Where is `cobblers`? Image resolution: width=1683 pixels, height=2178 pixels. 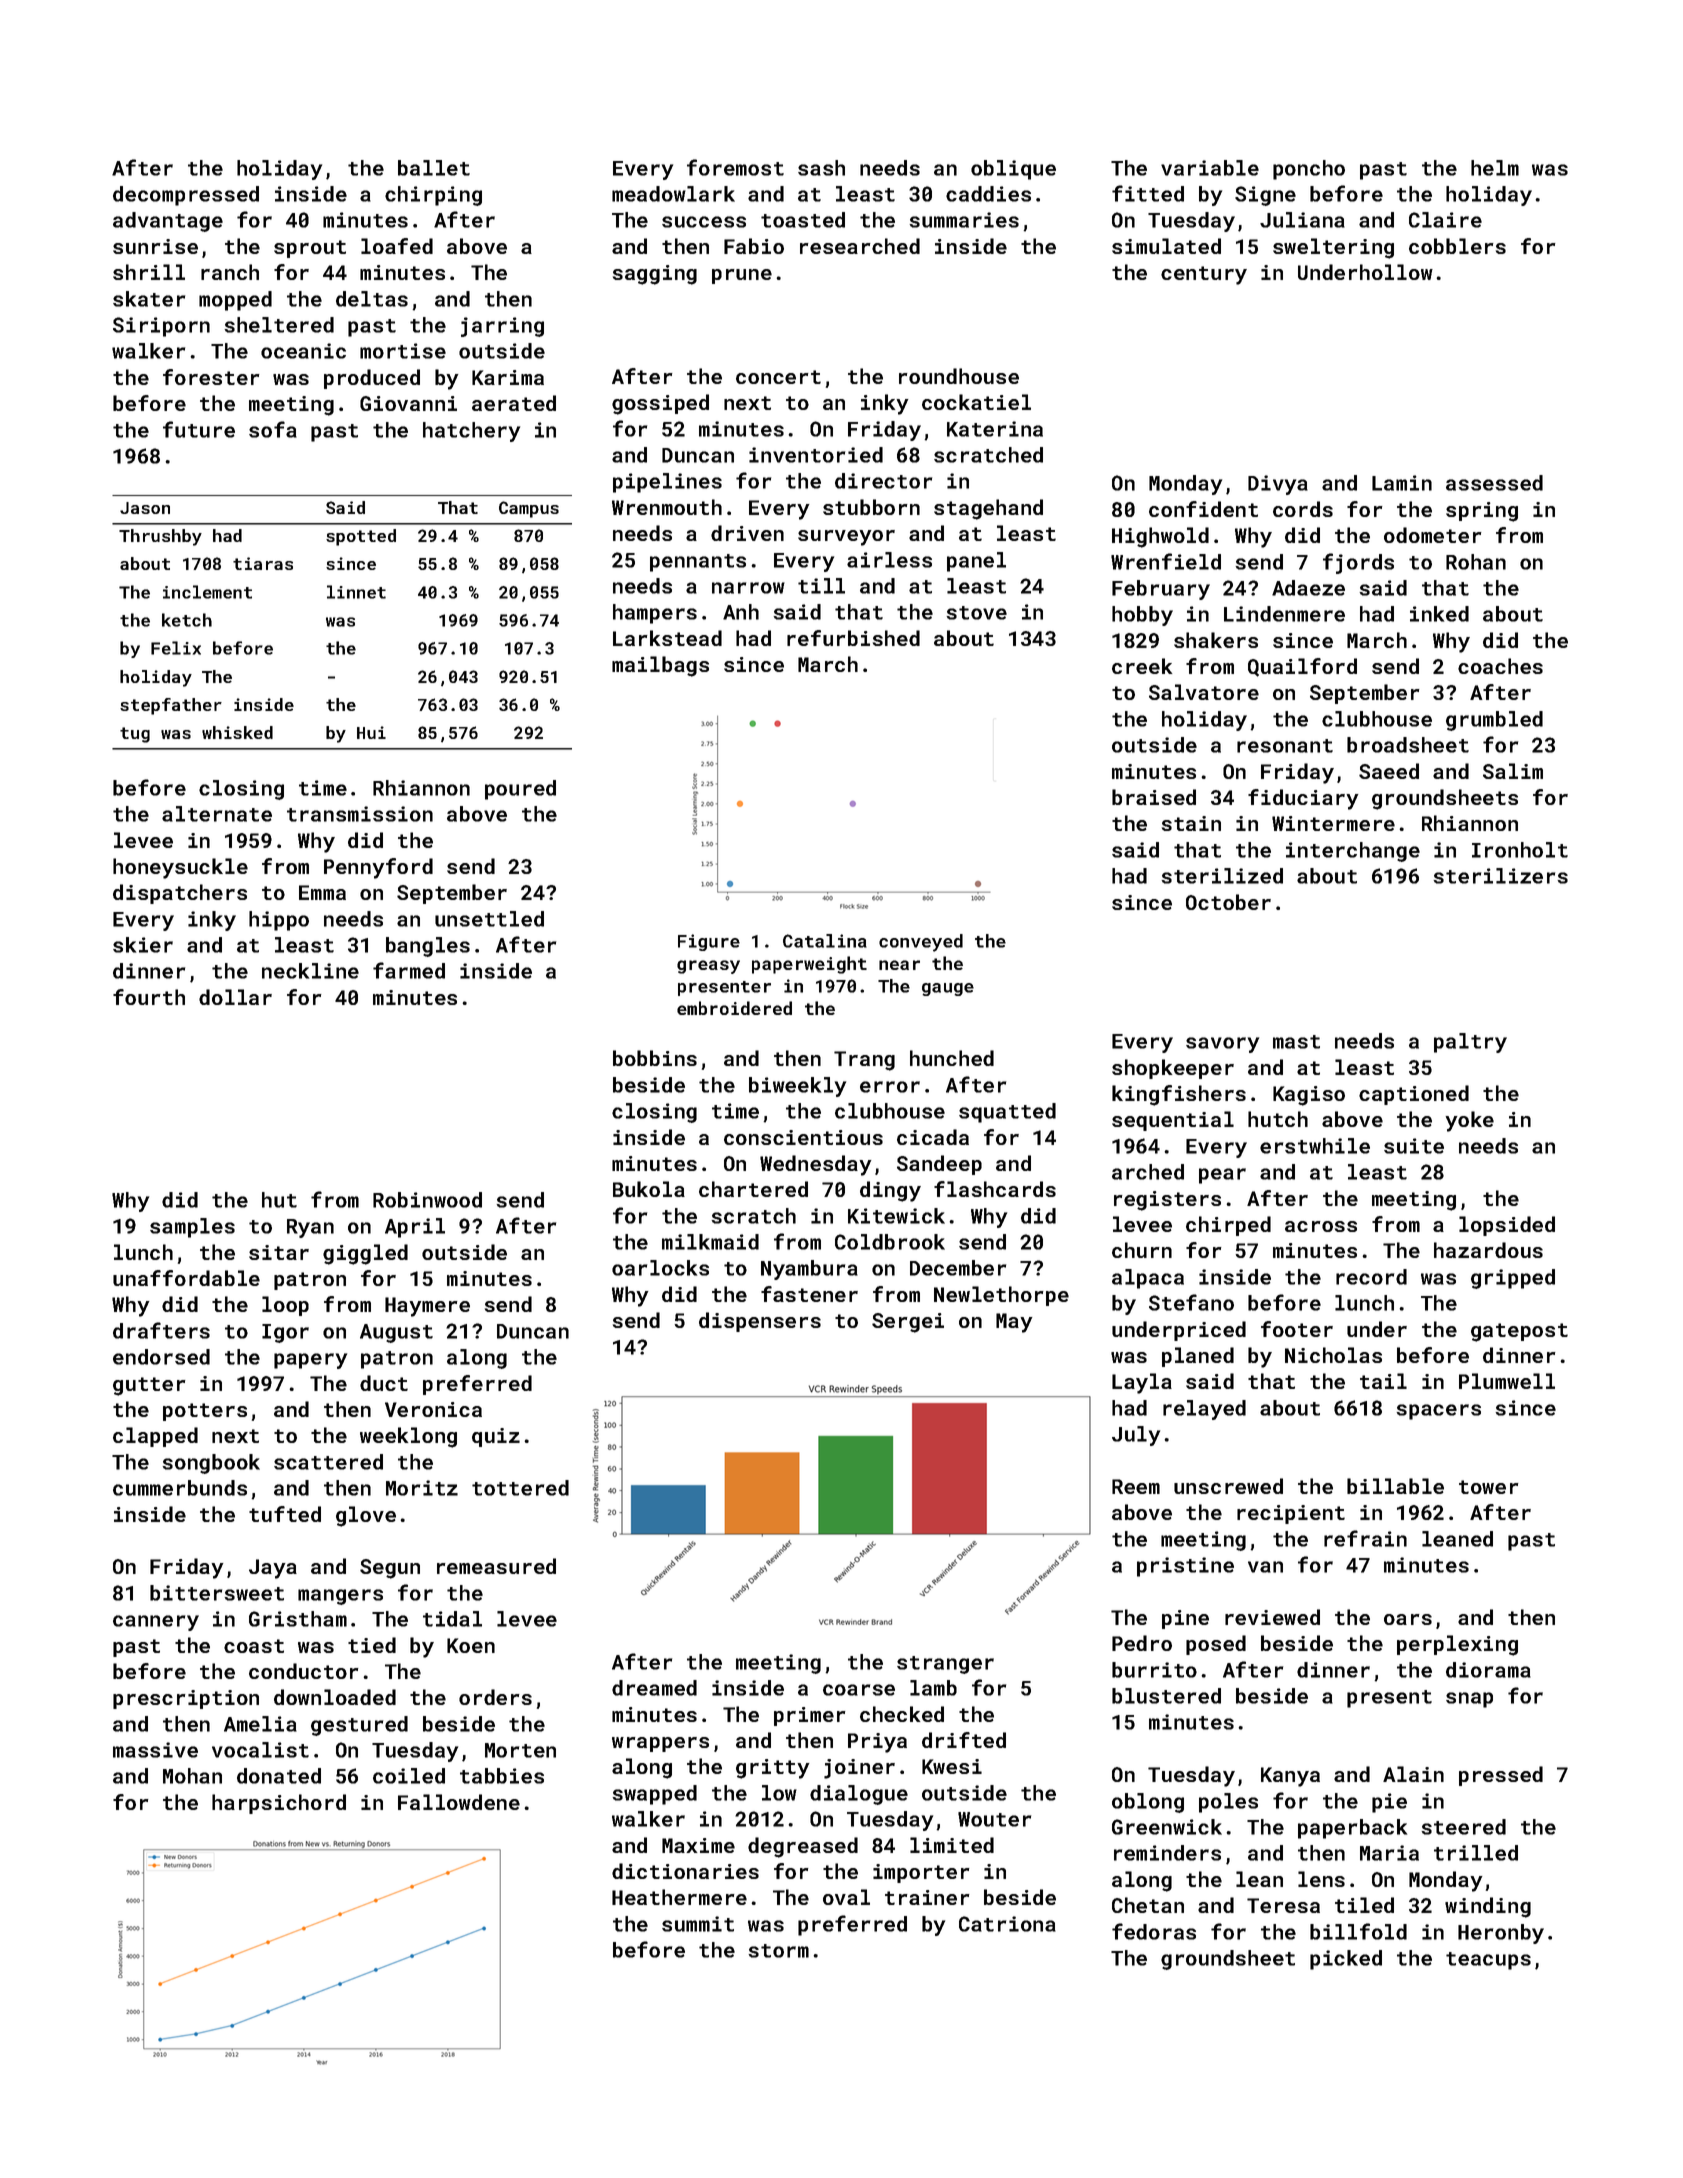 cobblers is located at coordinates (1457, 246).
